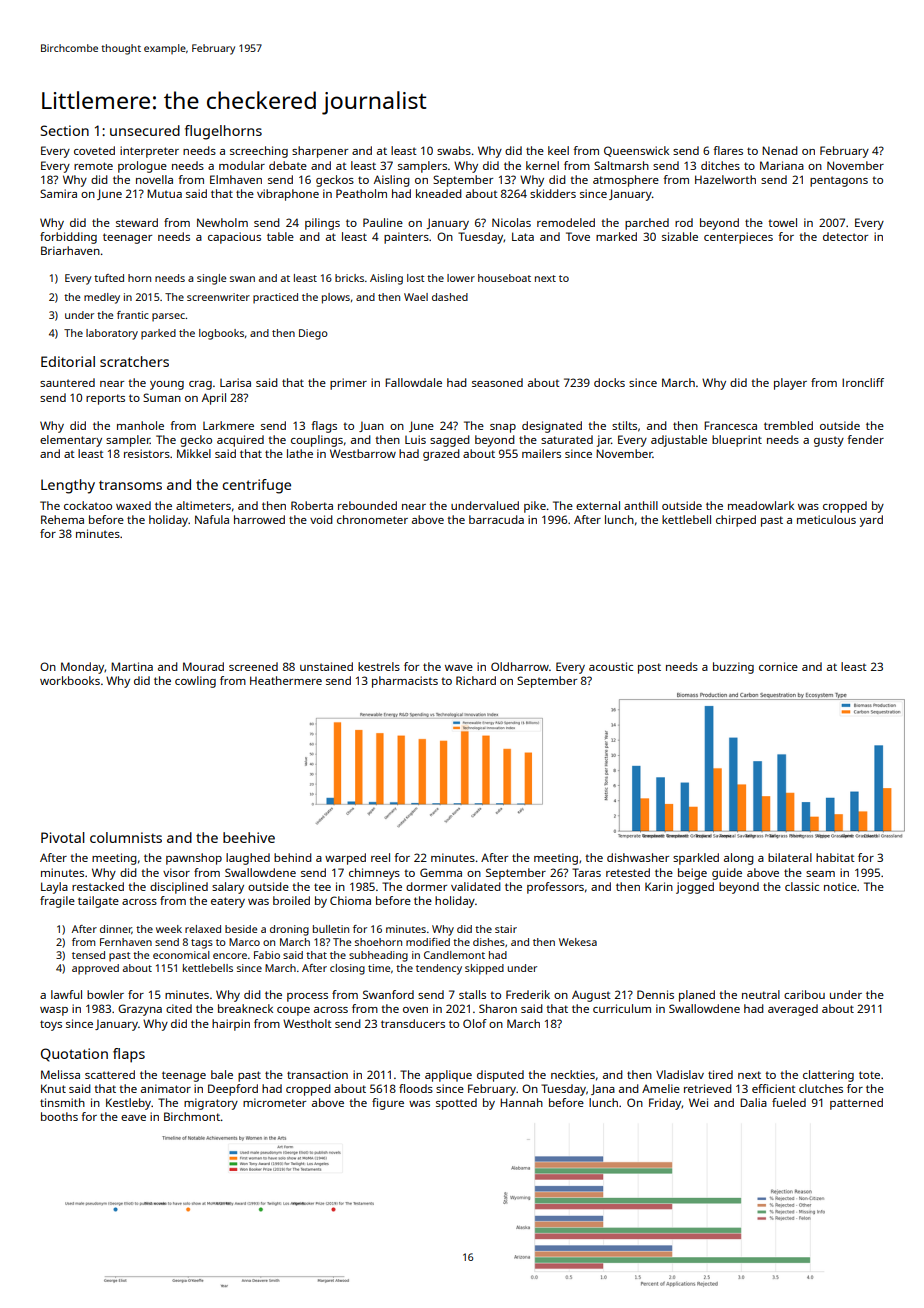  What do you see at coordinates (506, 929) in the document?
I see `stair` at bounding box center [506, 929].
